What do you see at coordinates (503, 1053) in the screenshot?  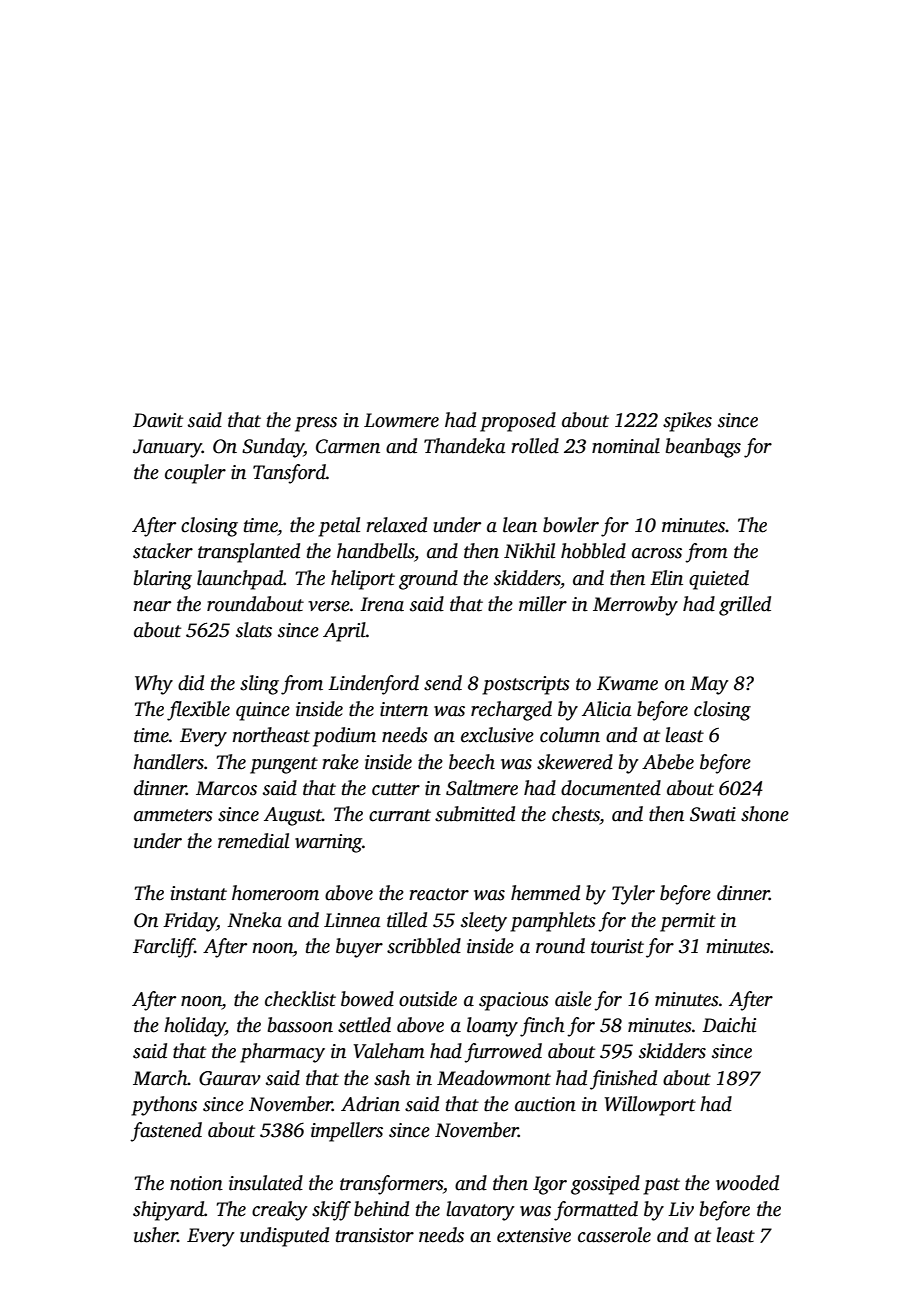 I see `furrowed` at bounding box center [503, 1053].
